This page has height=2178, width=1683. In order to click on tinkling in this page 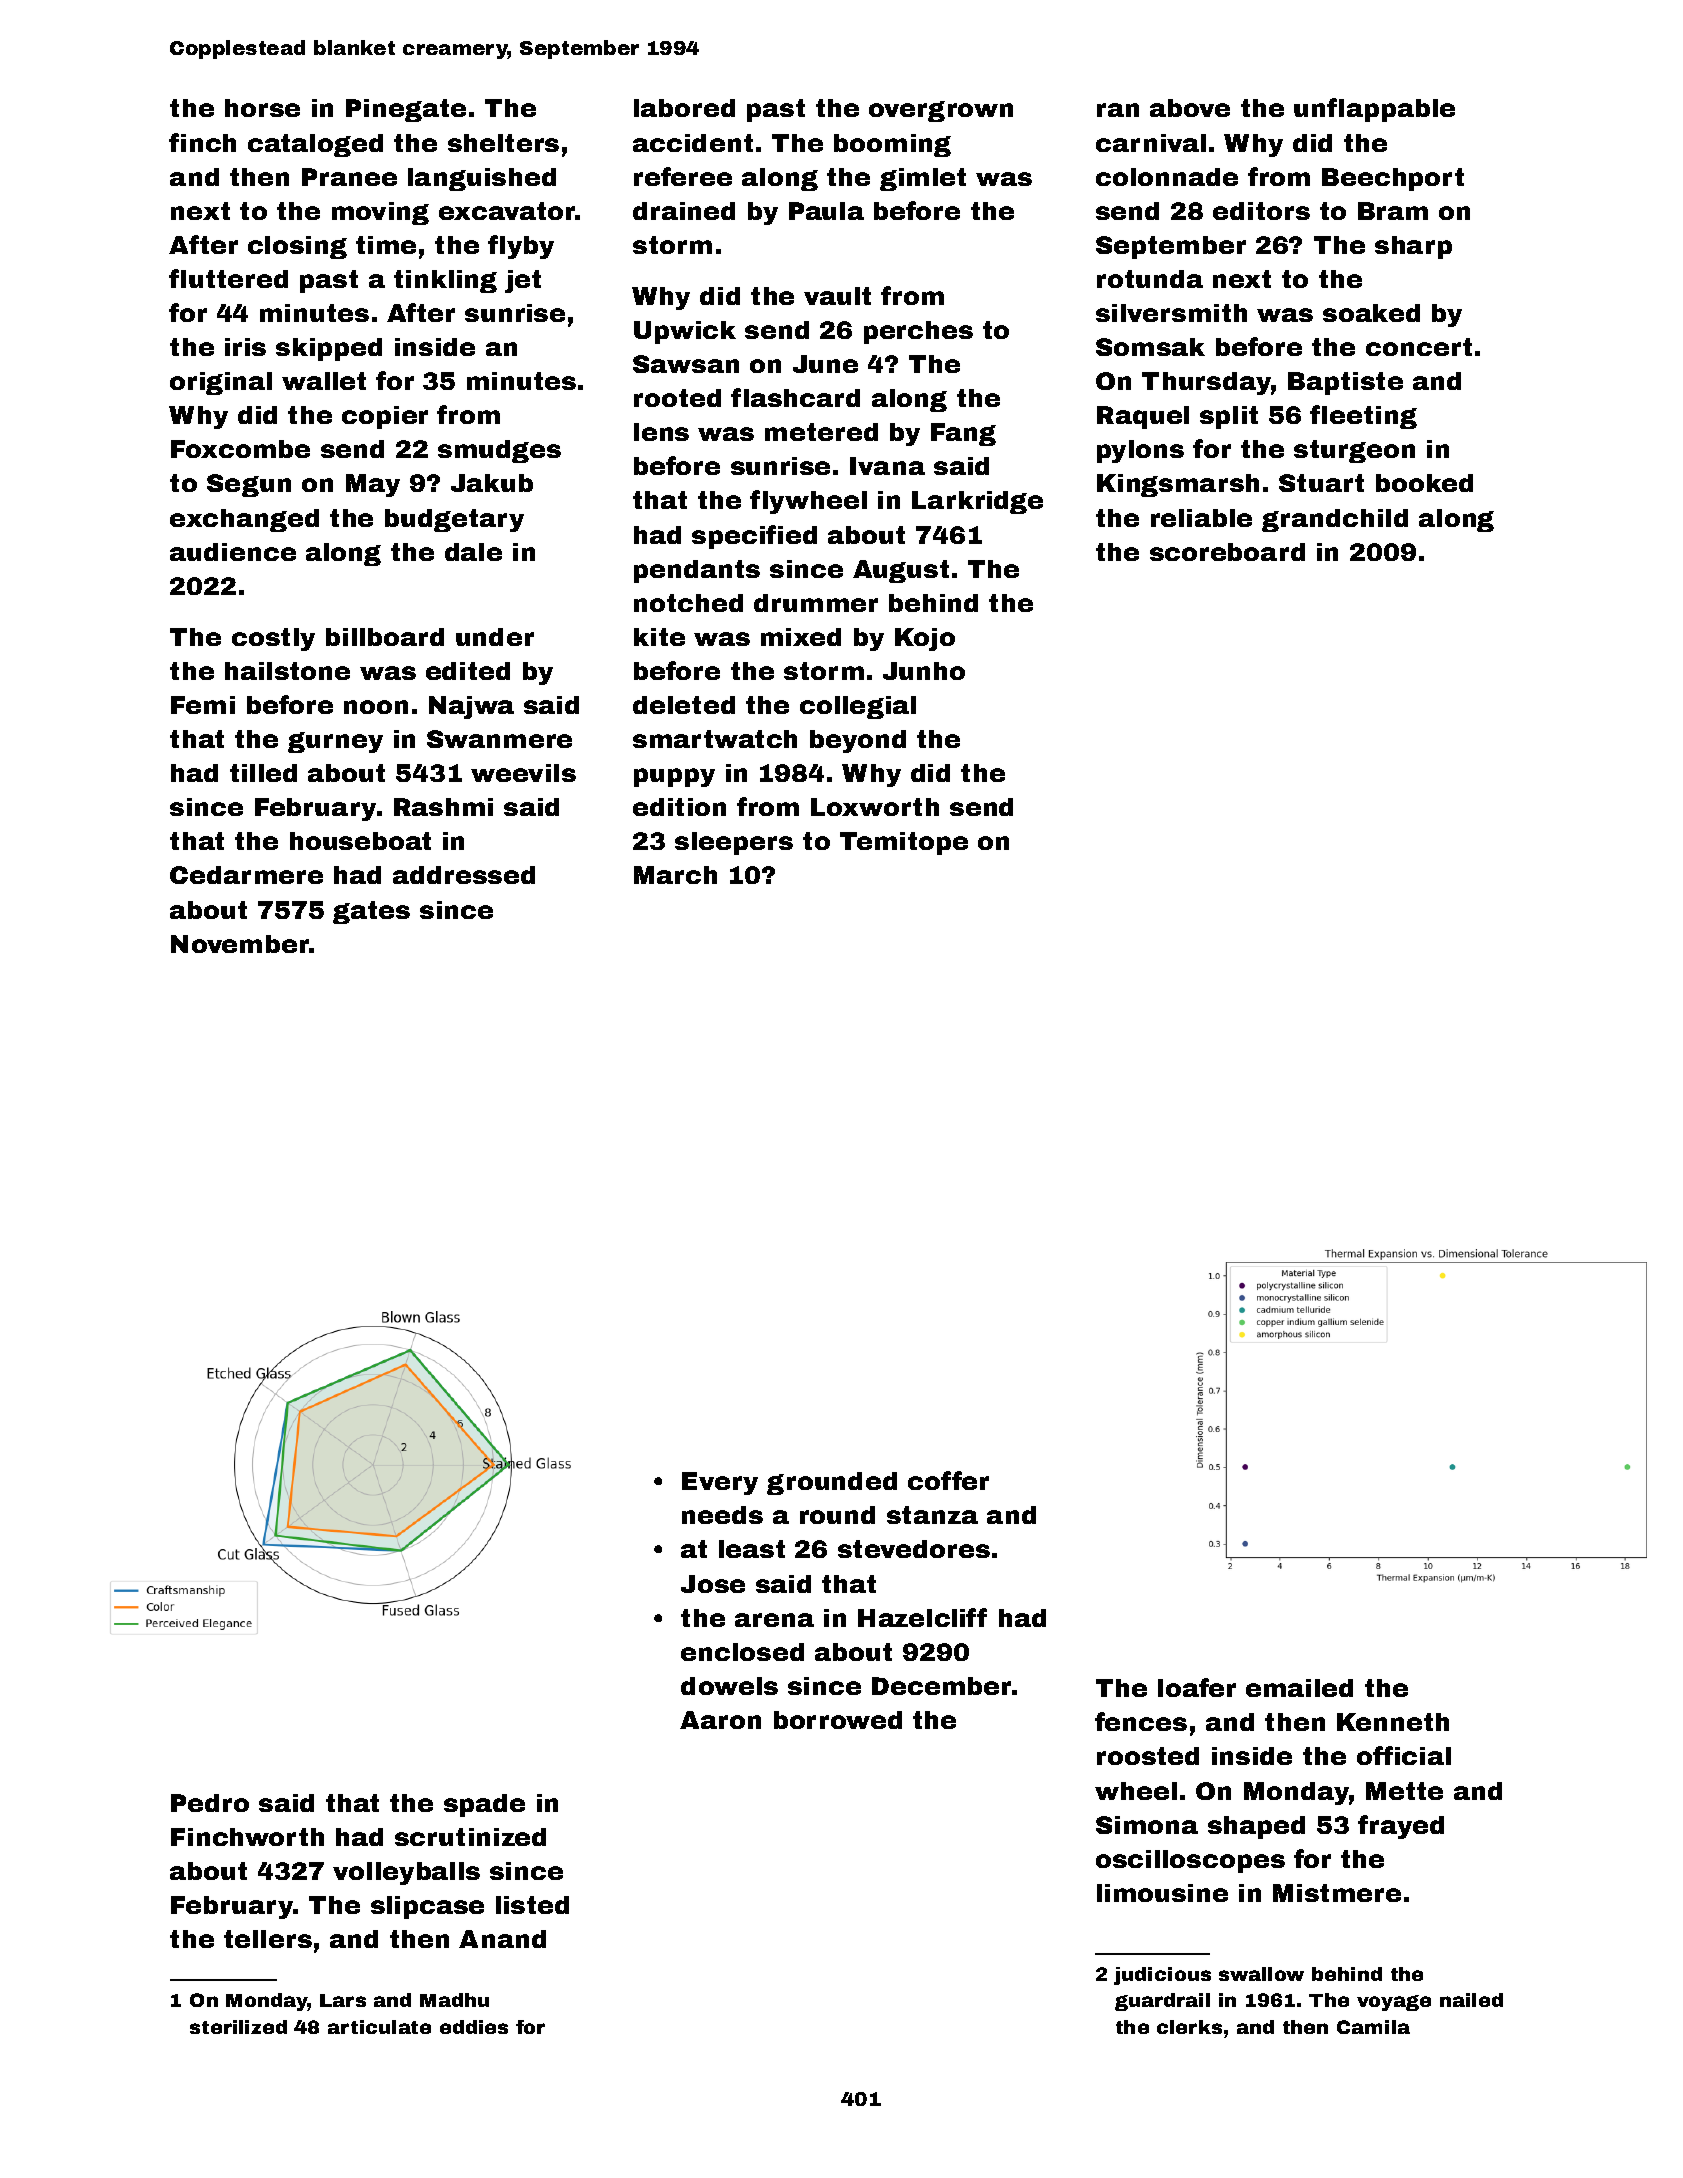, I will do `click(445, 281)`.
